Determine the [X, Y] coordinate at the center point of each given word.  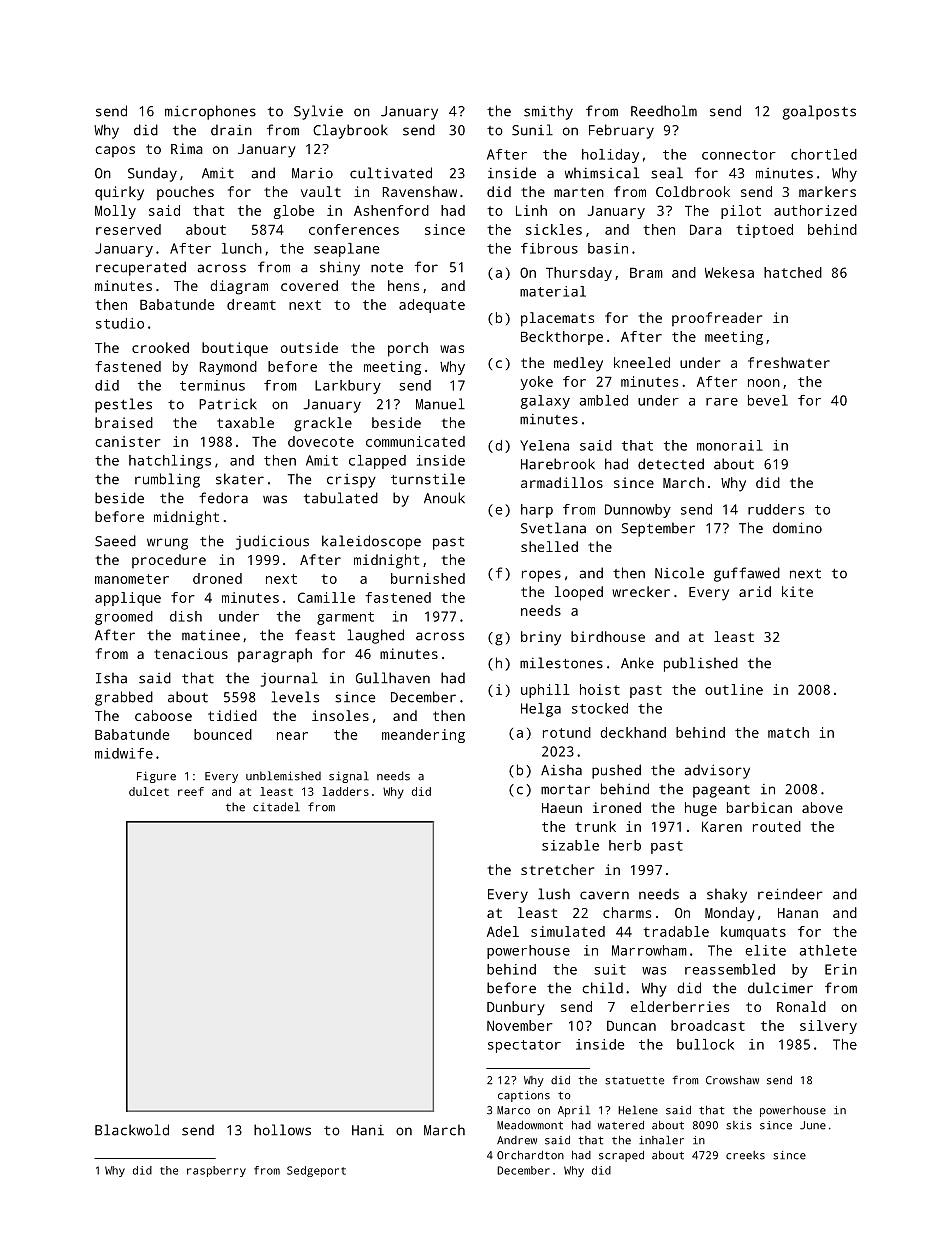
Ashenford [391, 210]
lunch [242, 248]
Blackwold [132, 1130]
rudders [776, 509]
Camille [326, 597]
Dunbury [515, 1008]
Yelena [544, 445]
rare [722, 402]
